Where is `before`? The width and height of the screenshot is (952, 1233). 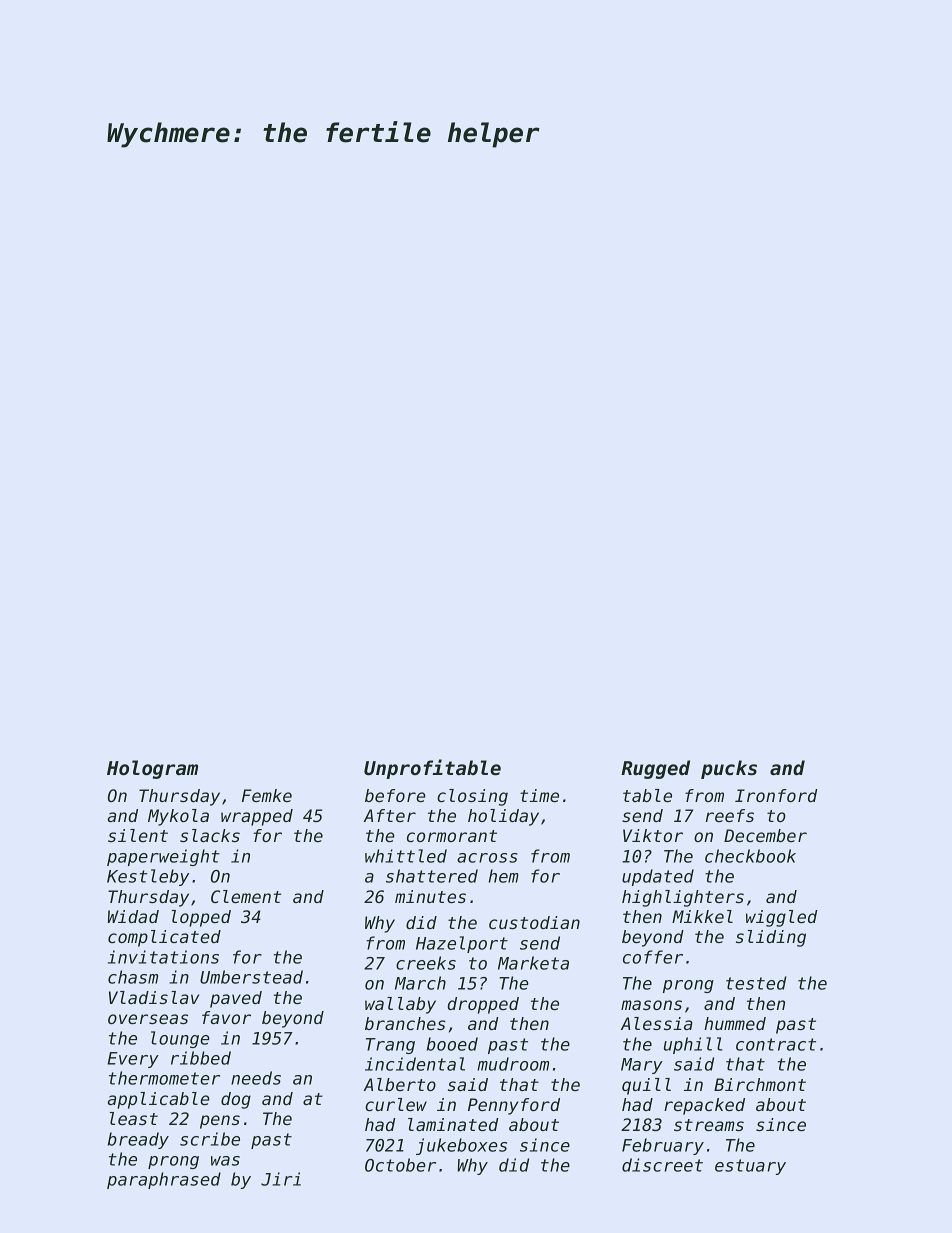
before is located at coordinates (395, 795).
